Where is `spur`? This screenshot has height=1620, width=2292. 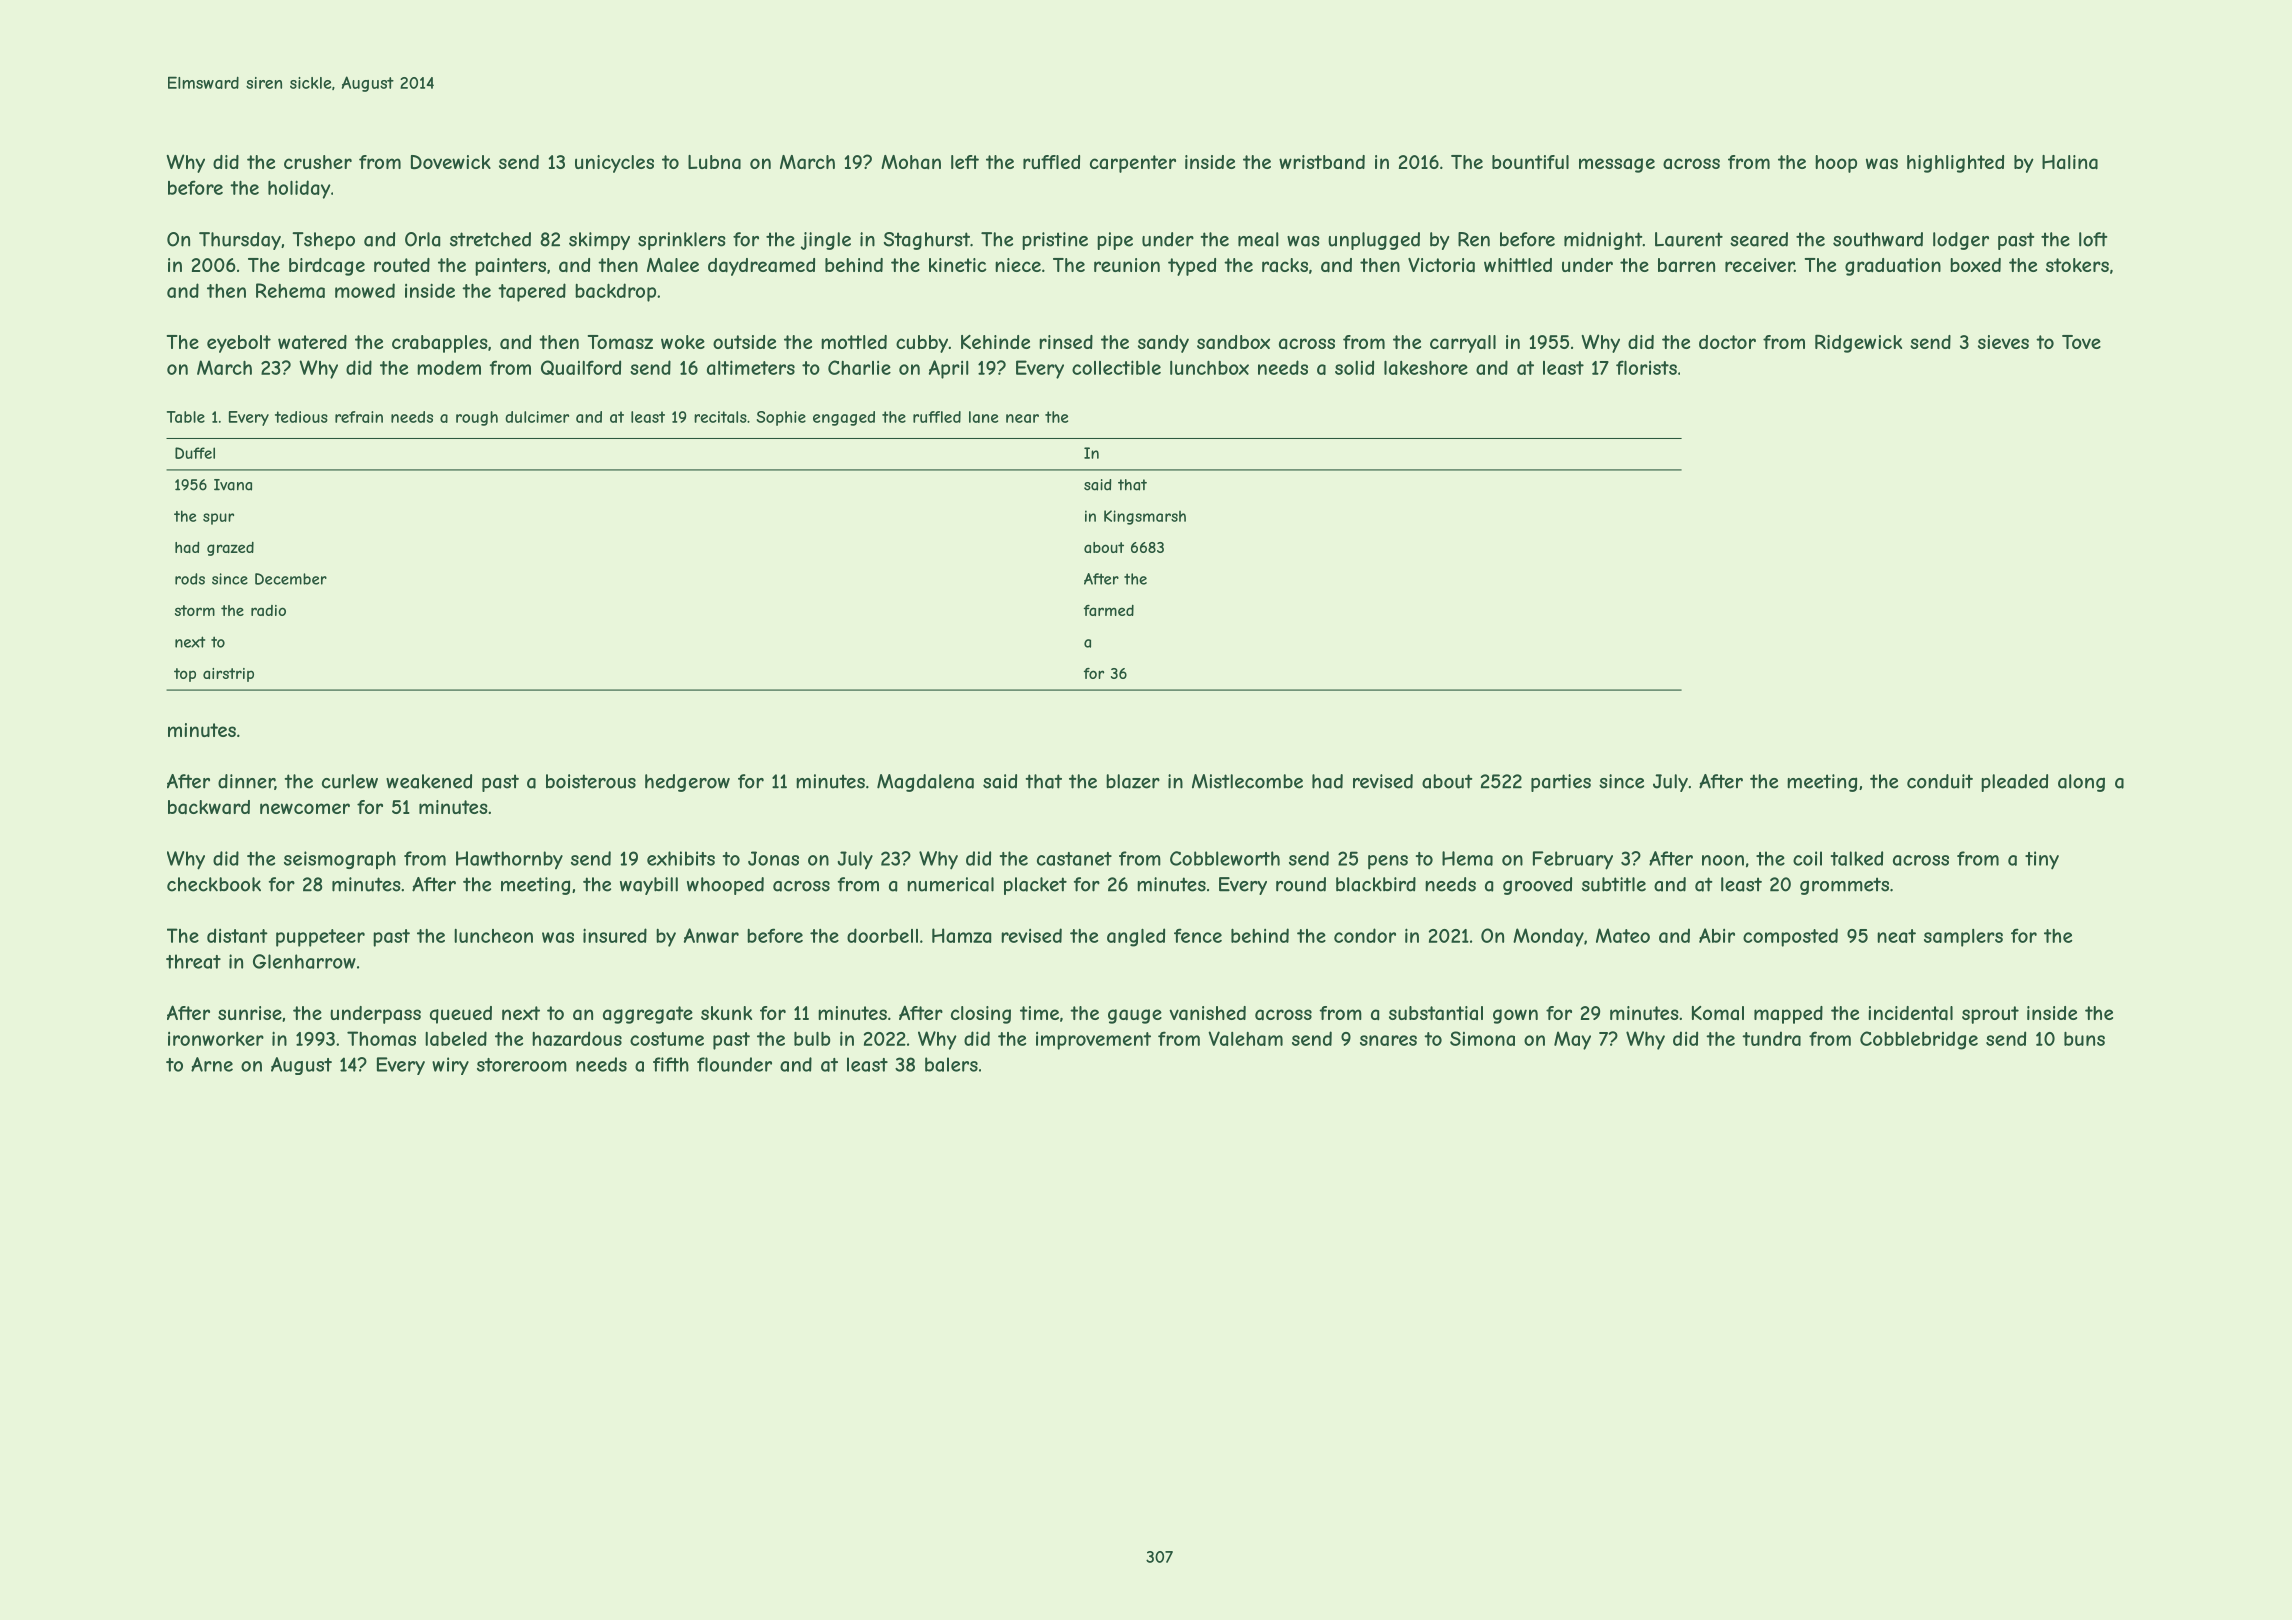
spur is located at coordinates (218, 519).
